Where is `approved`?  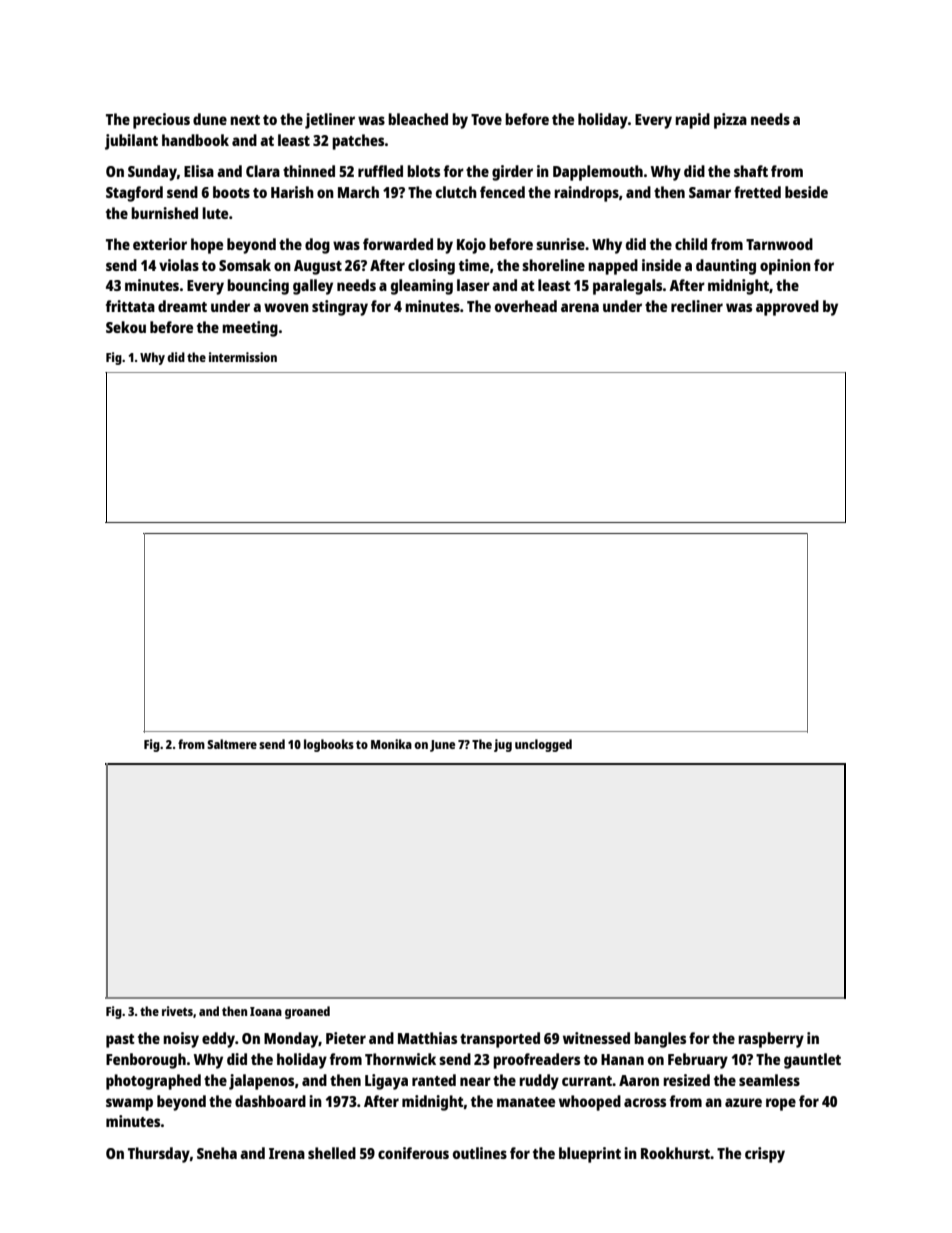 approved is located at coordinates (787, 308).
